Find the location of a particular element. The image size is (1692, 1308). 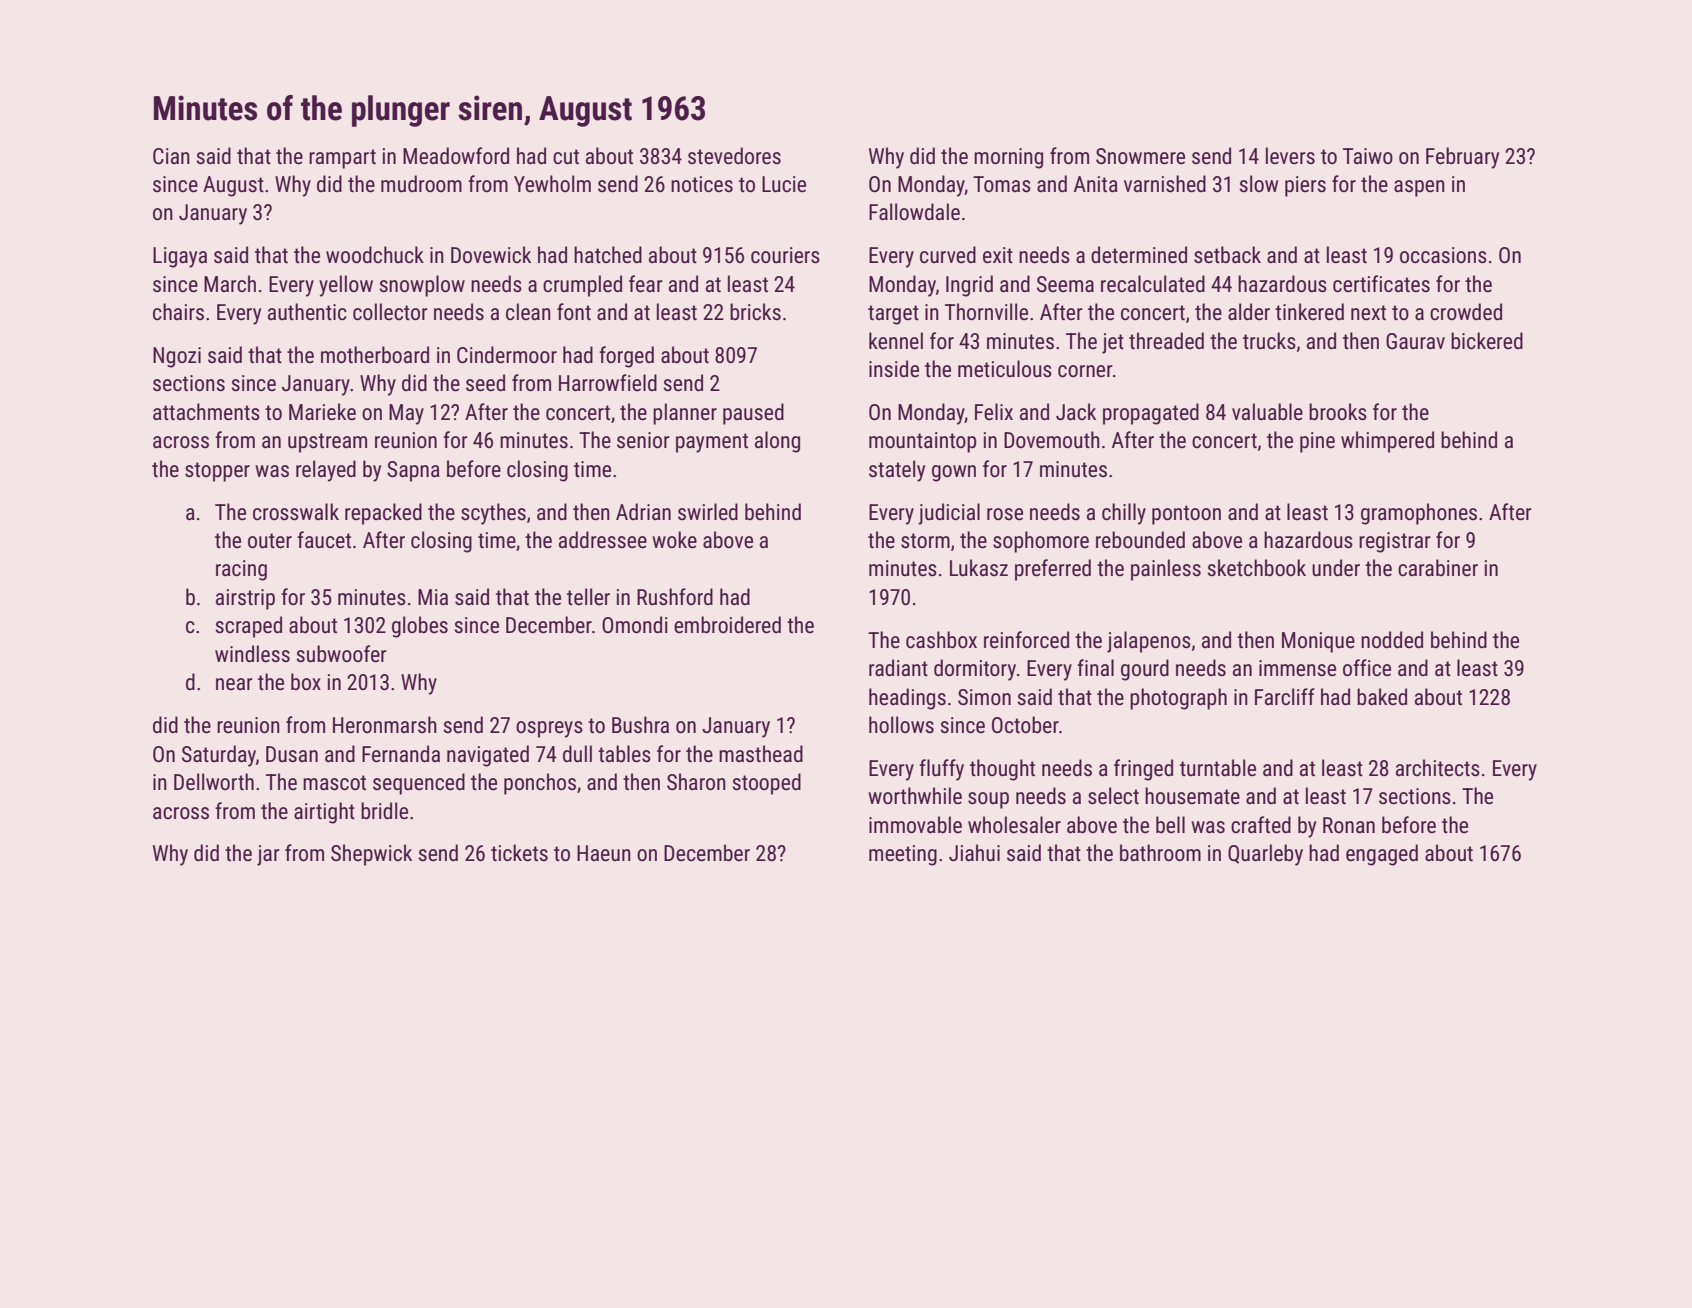

architects is located at coordinates (1438, 768).
